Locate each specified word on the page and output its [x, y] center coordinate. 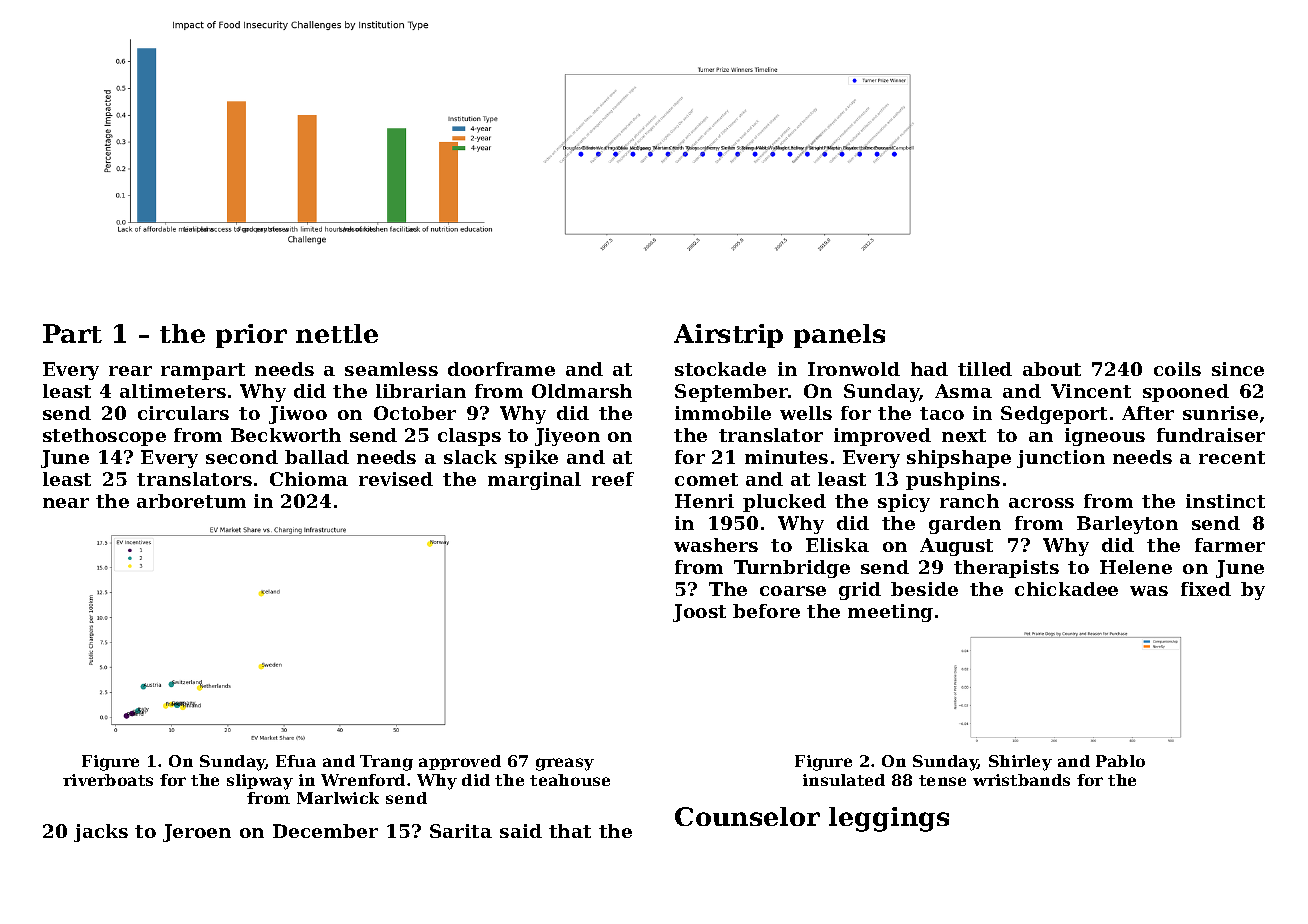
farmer [1230, 545]
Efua [296, 761]
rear [130, 371]
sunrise [1220, 413]
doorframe [501, 369]
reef [613, 479]
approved [460, 762]
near [66, 503]
